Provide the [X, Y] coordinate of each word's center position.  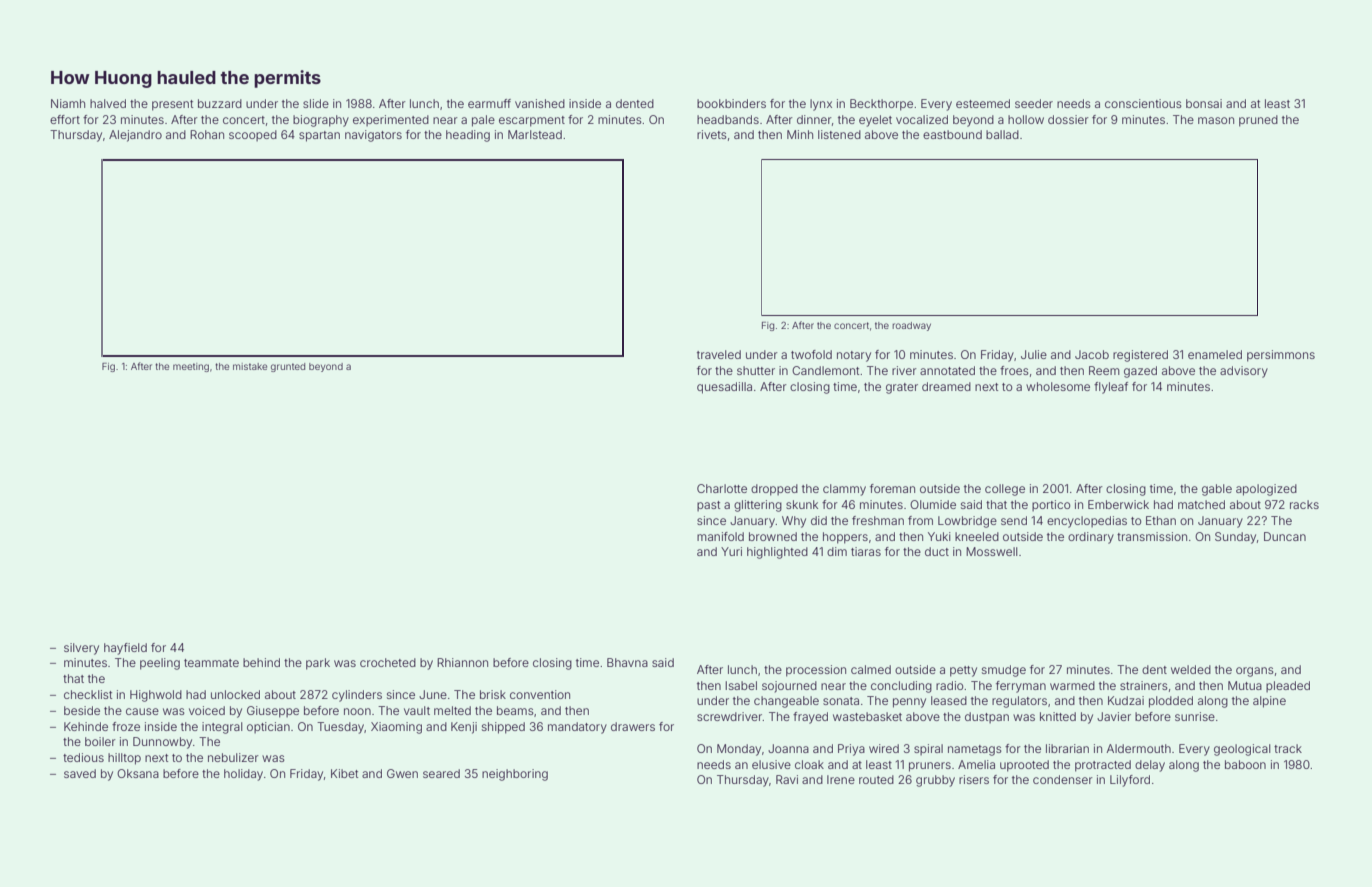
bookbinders [731, 103]
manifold [720, 536]
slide [316, 103]
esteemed [983, 103]
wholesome [1058, 386]
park [318, 664]
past [708, 506]
